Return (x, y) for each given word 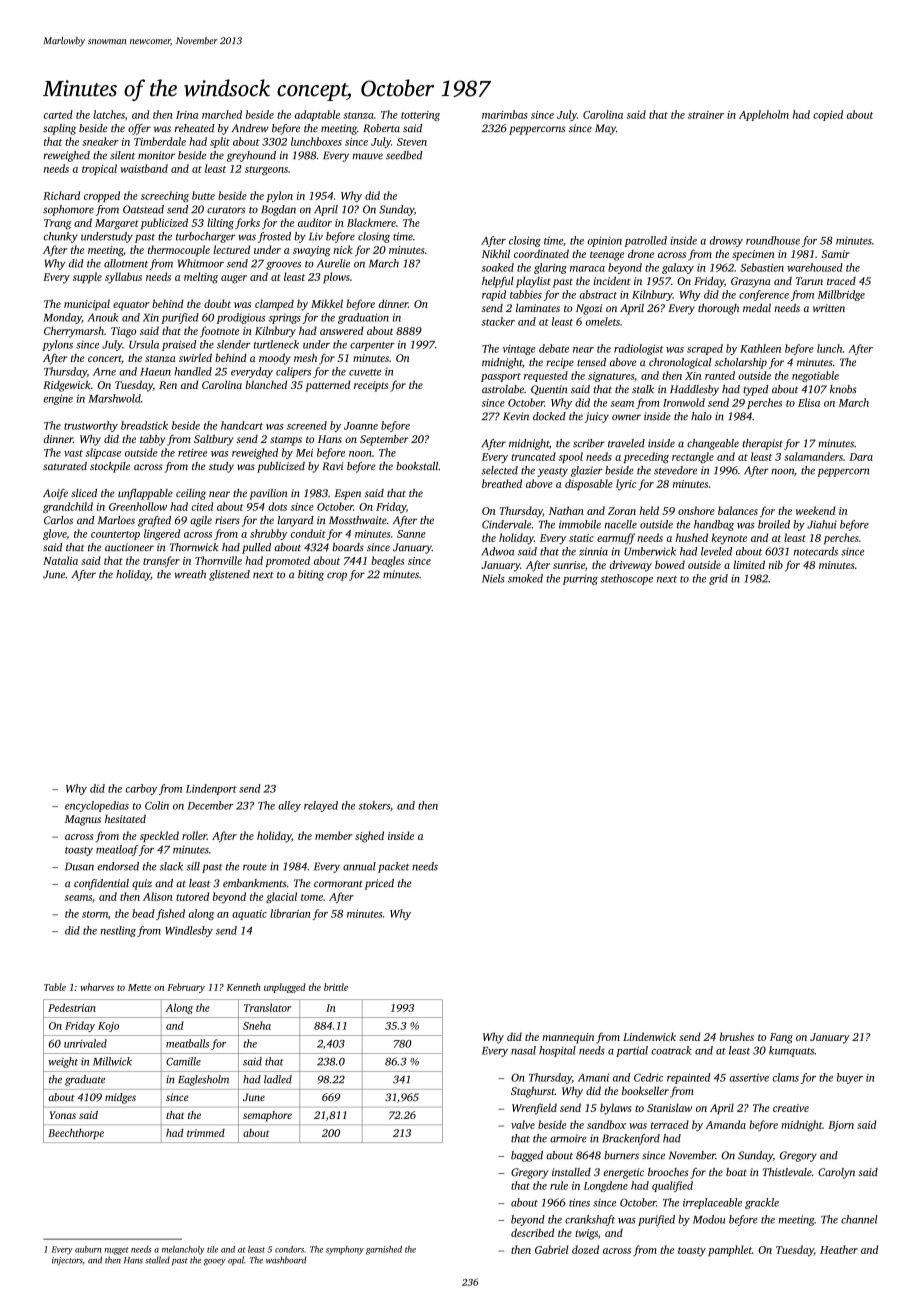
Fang (781, 1038)
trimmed (206, 1133)
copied (828, 115)
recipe (560, 363)
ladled (278, 1079)
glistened (229, 575)
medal (757, 307)
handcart (242, 425)
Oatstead (143, 209)
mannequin (568, 1038)
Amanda (726, 1124)
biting (311, 575)
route (255, 867)
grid (718, 579)
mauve (367, 156)
